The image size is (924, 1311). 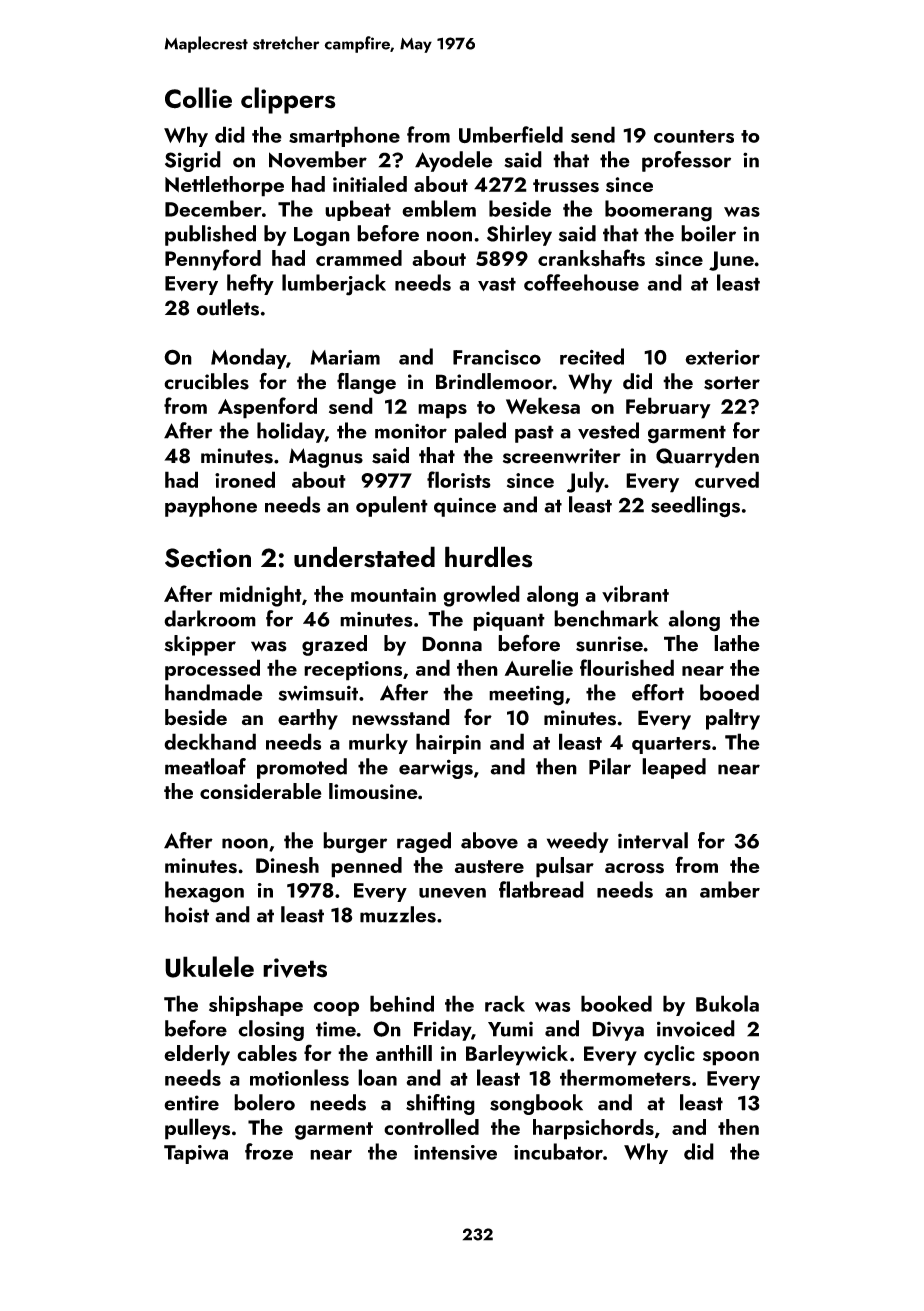 What do you see at coordinates (695, 507) in the image?
I see `seedlings` at bounding box center [695, 507].
